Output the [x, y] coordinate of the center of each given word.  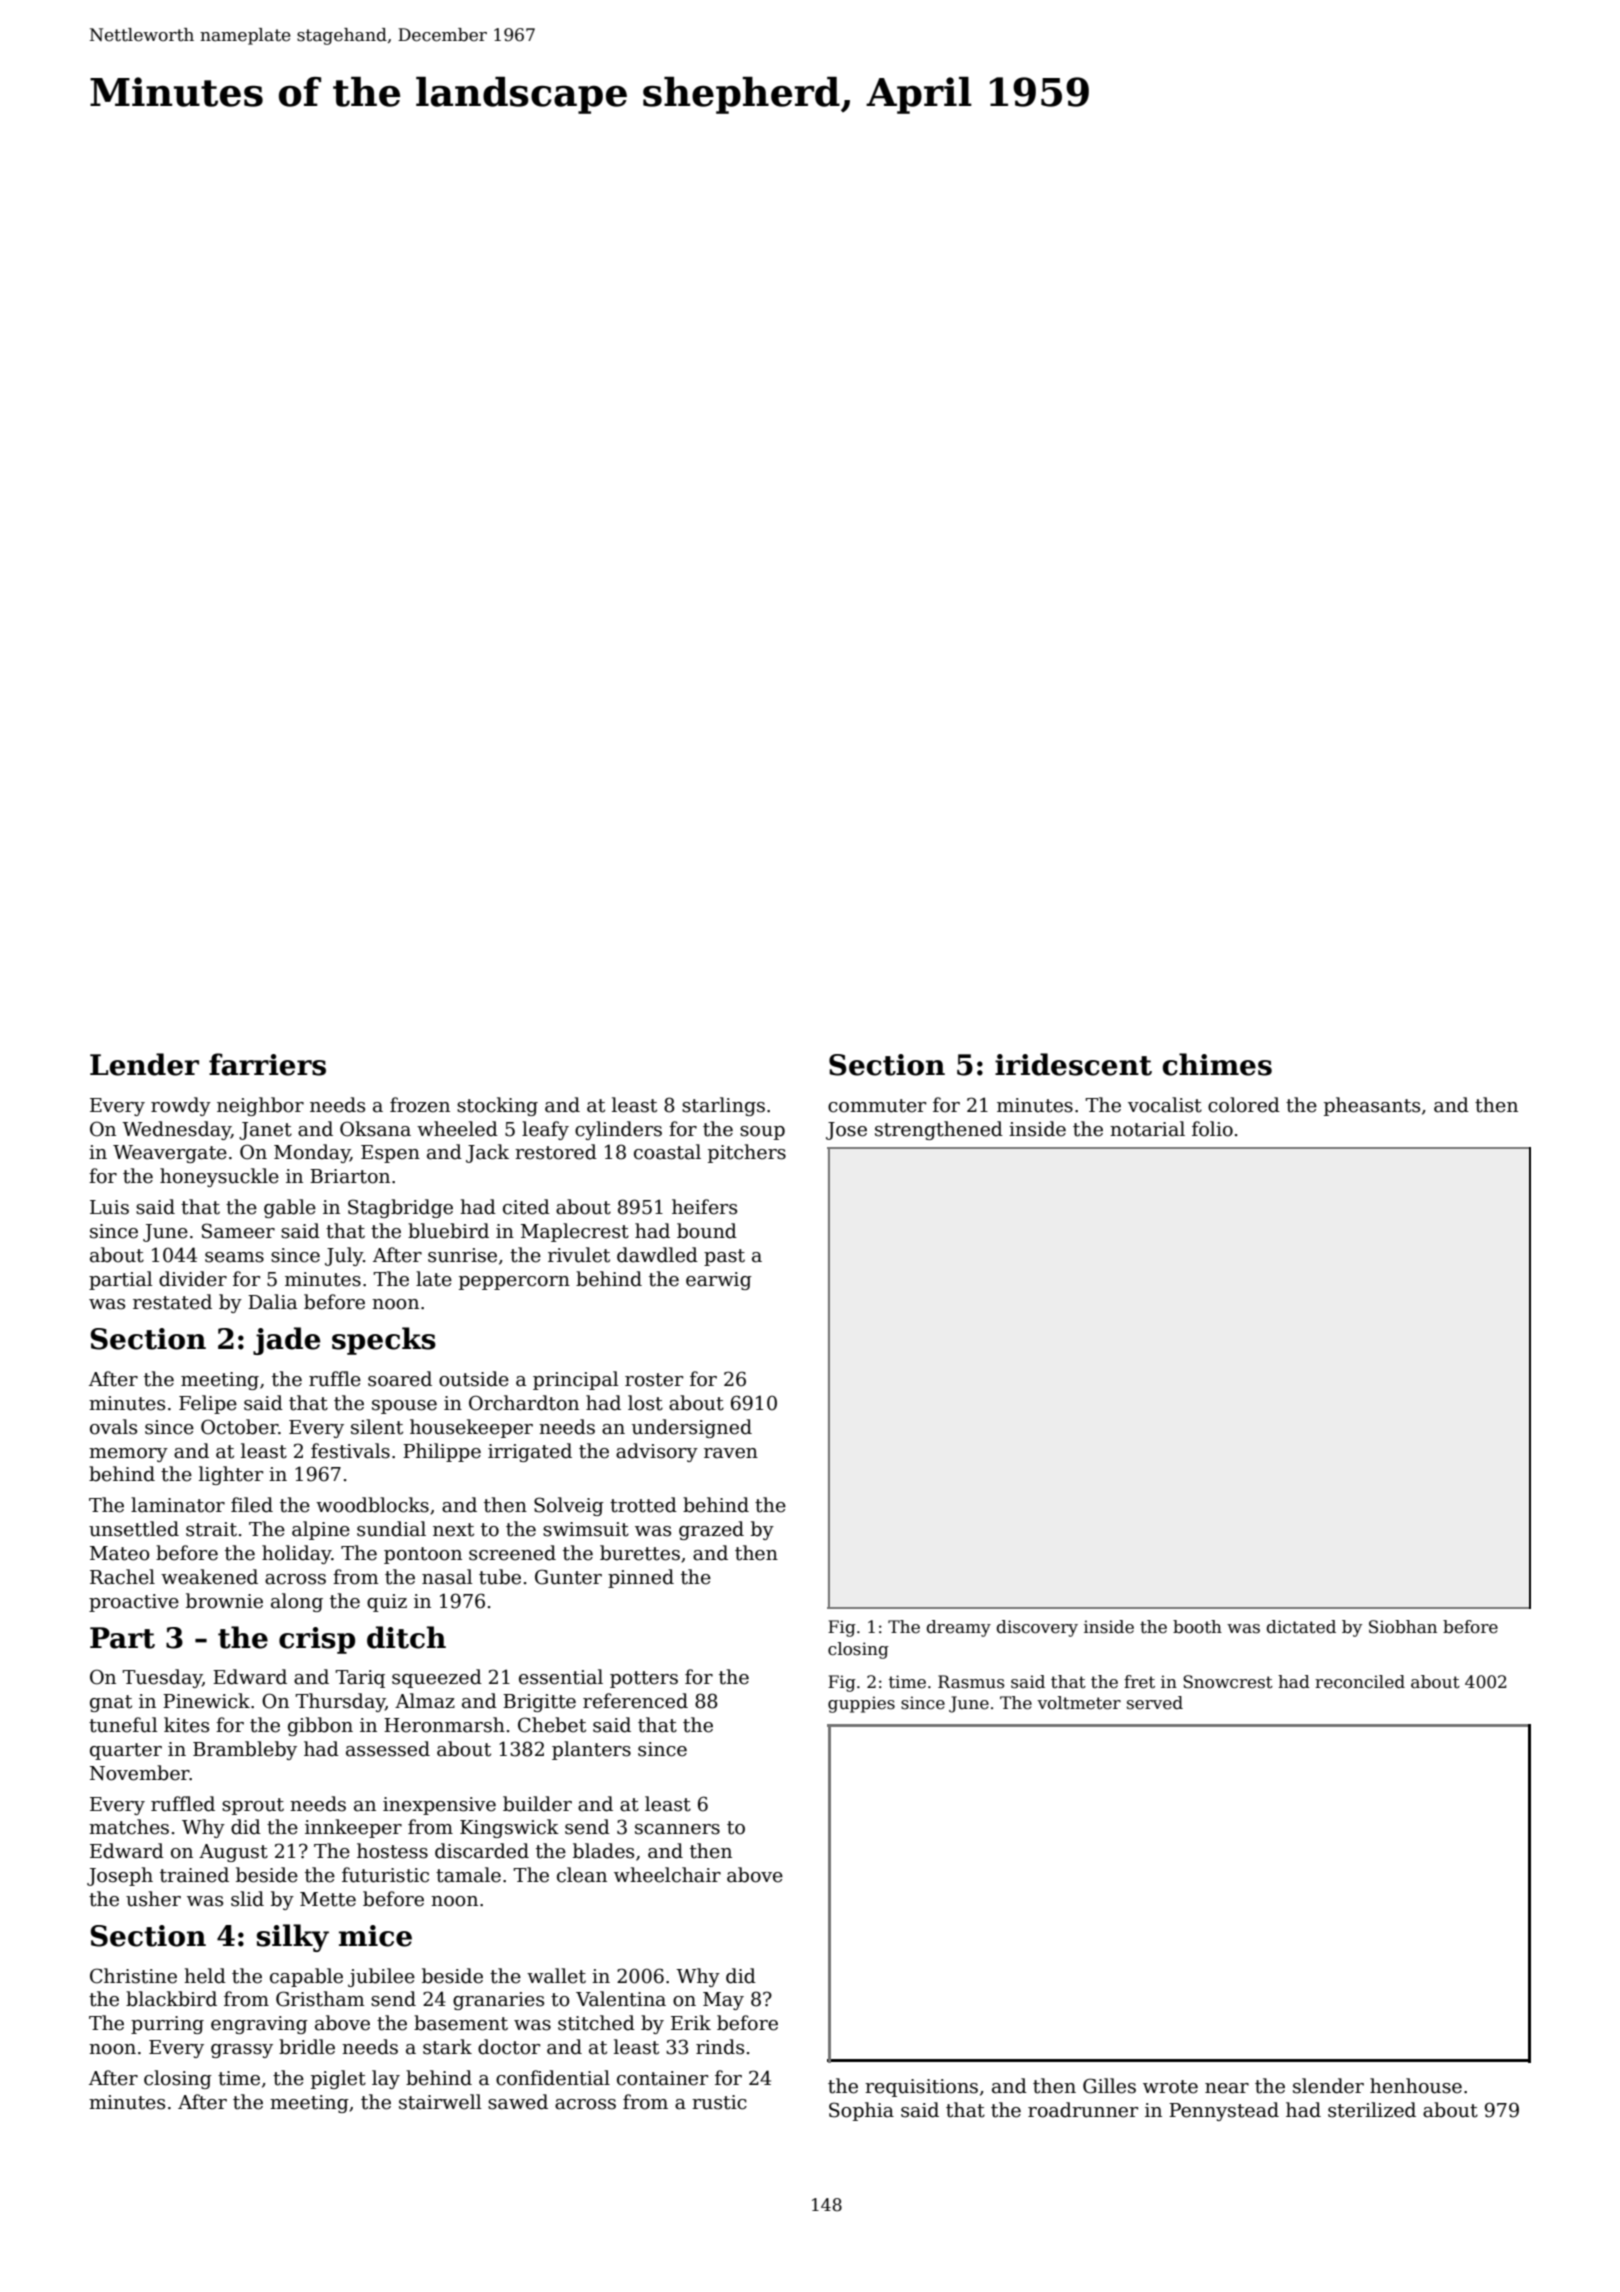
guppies [861, 1704]
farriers [267, 1064]
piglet [338, 2079]
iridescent [1073, 1064]
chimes [1217, 1064]
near [1227, 2088]
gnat [111, 1703]
